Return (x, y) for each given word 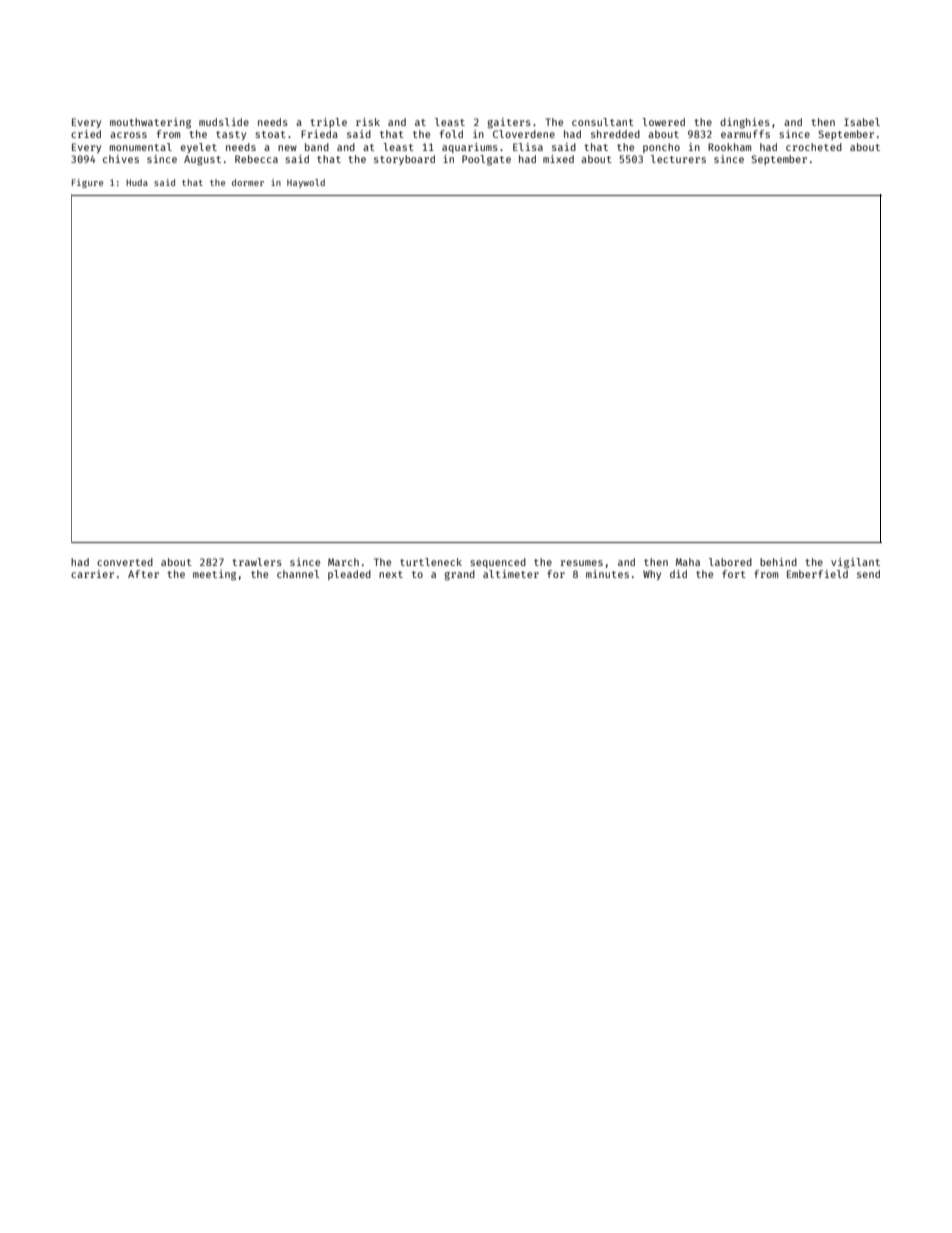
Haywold (306, 183)
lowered (663, 122)
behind (778, 562)
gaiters (509, 123)
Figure (87, 183)
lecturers (678, 159)
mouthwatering (150, 123)
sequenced (498, 563)
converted (125, 562)
